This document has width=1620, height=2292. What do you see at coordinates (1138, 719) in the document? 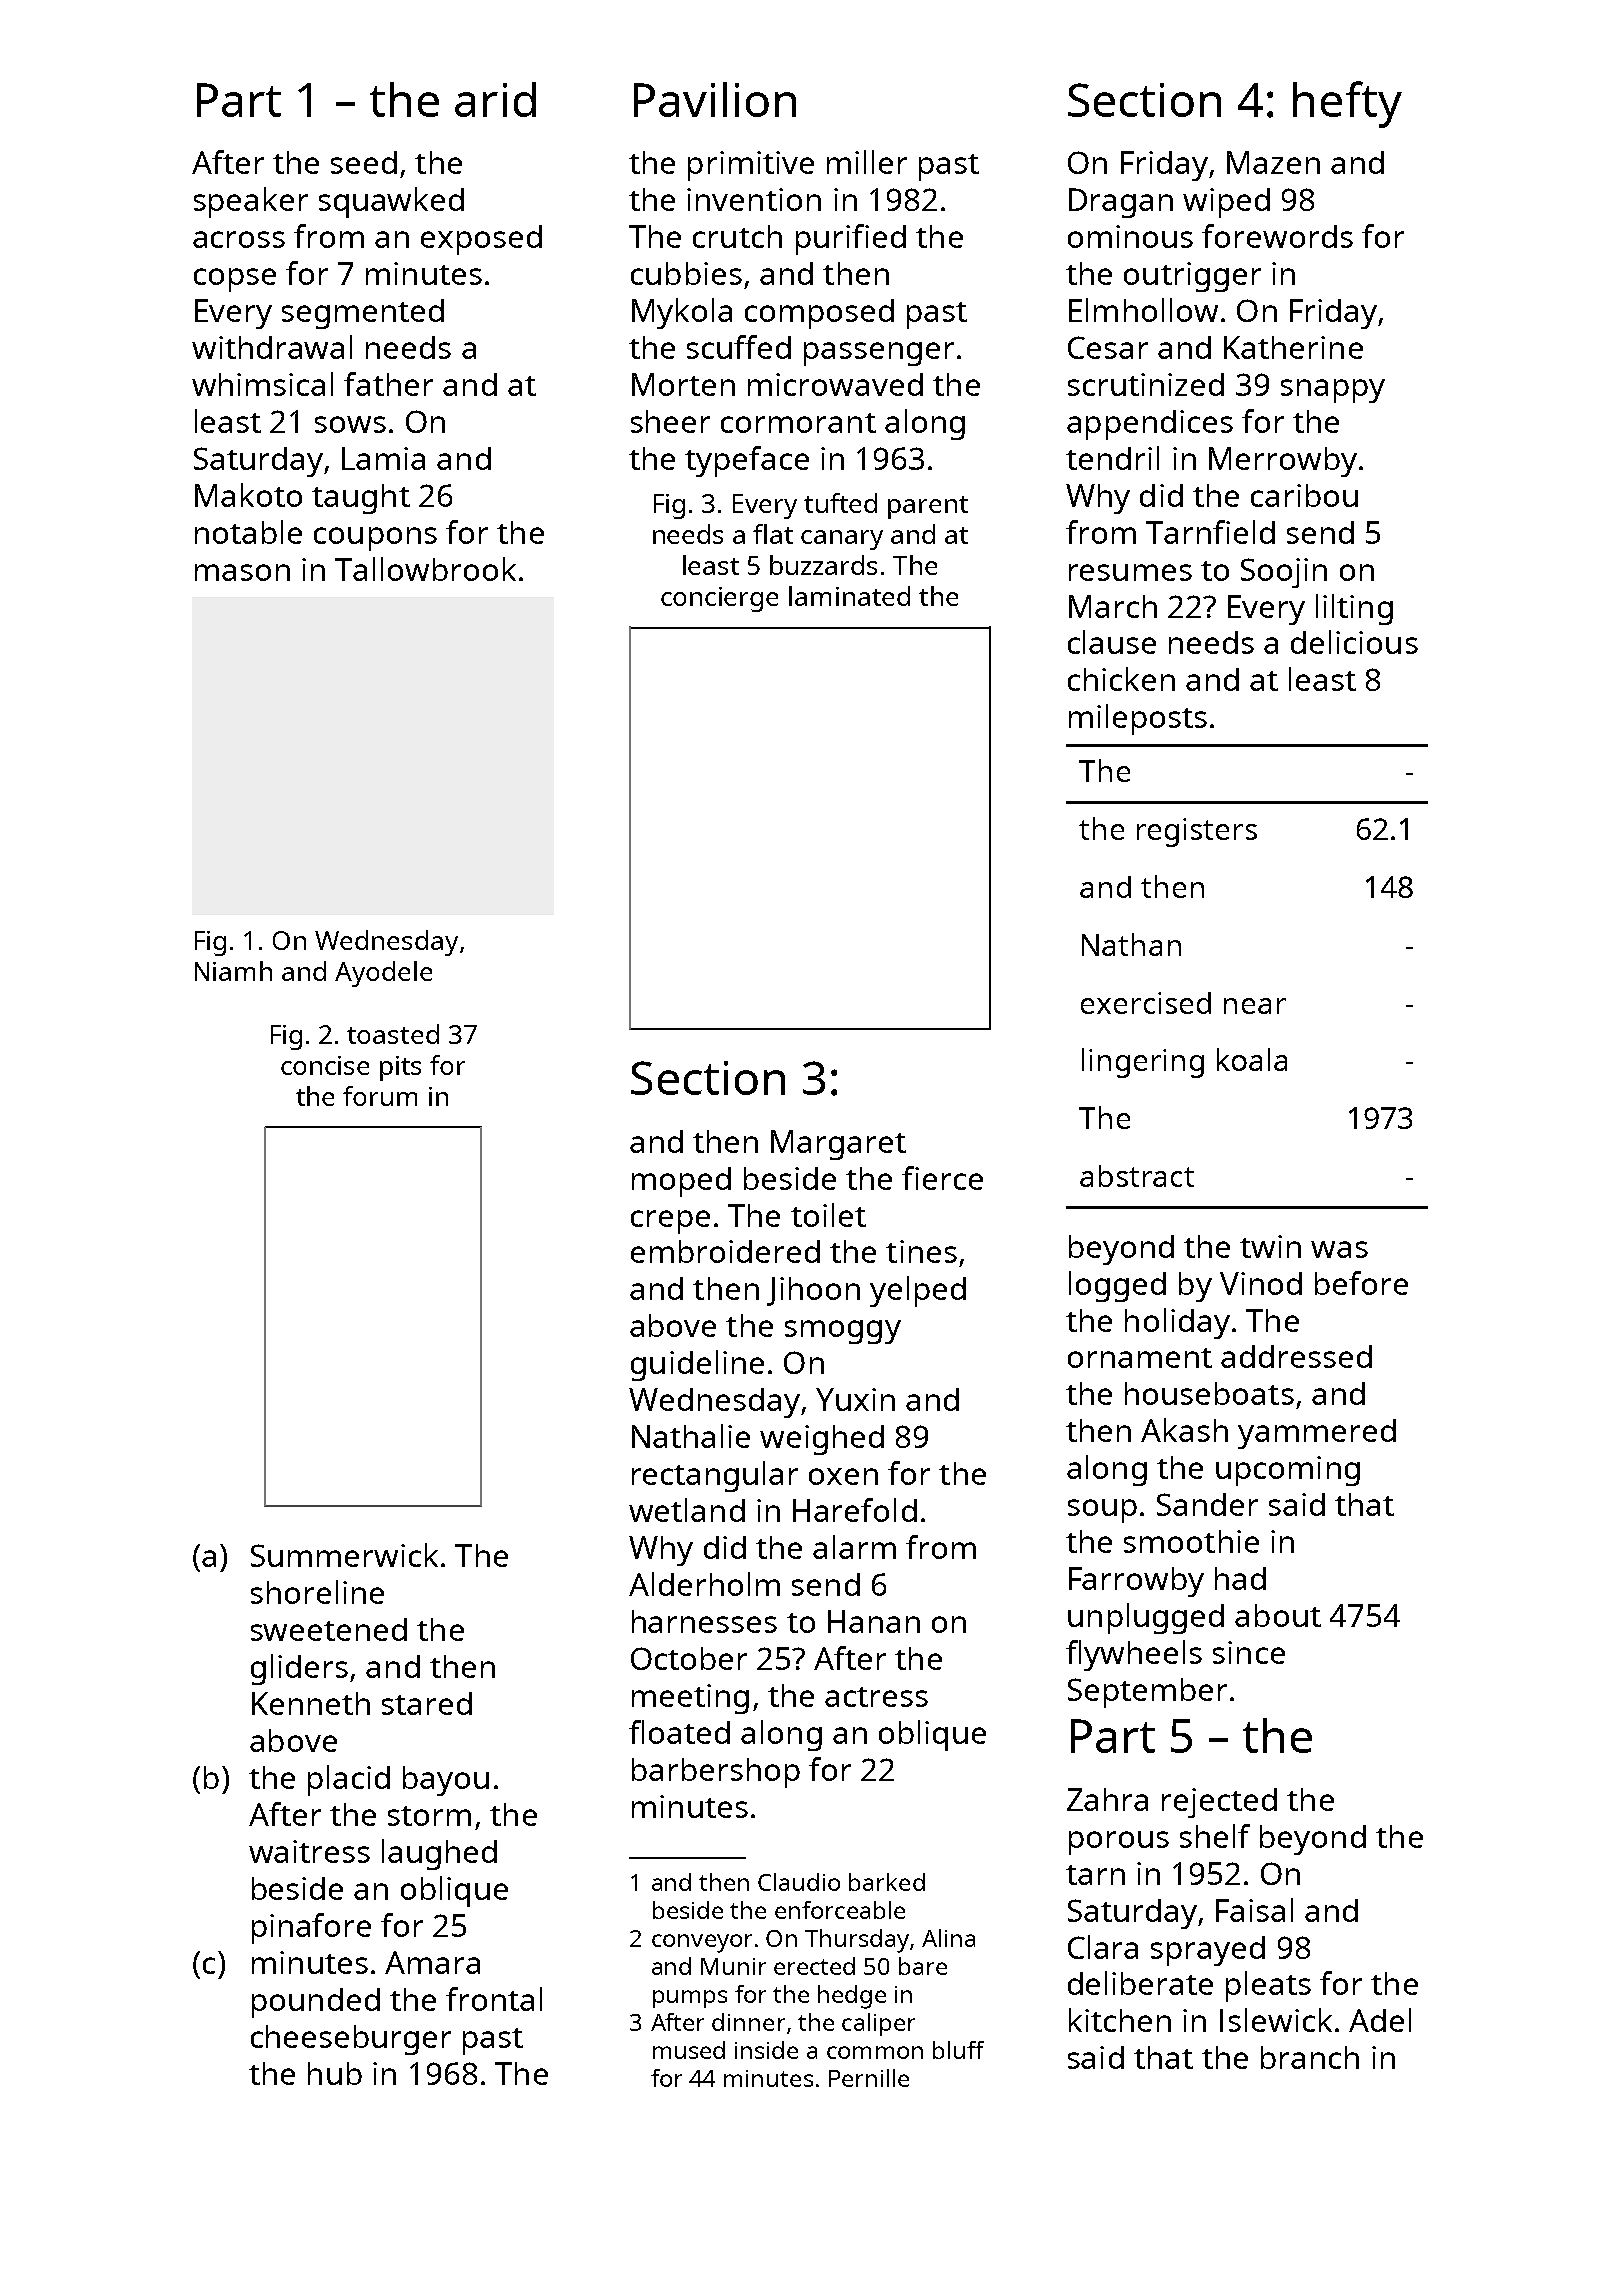
I see `mileposts` at bounding box center [1138, 719].
